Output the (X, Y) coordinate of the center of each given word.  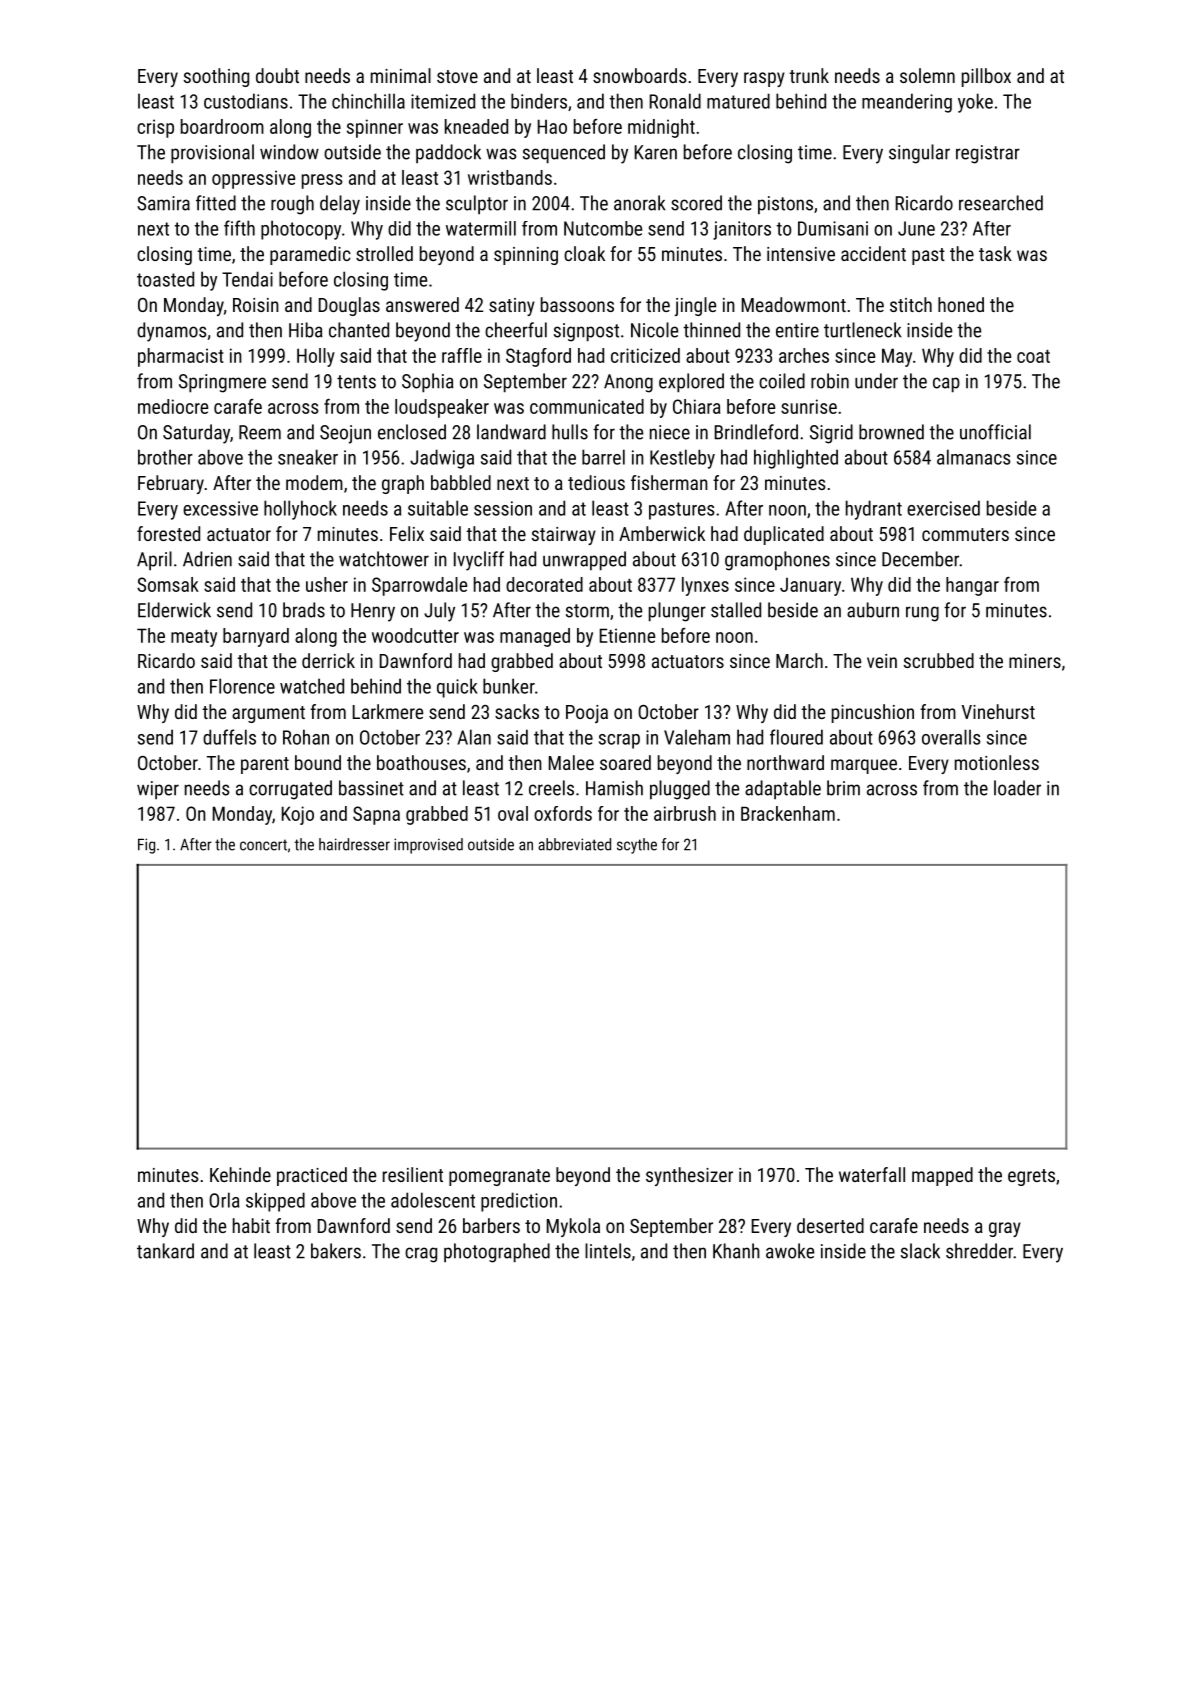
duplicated (784, 535)
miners (1035, 661)
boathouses (421, 762)
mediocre (173, 406)
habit (251, 1225)
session (503, 508)
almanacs (974, 457)
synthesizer (689, 1176)
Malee (571, 762)
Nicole (654, 330)
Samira (163, 203)
